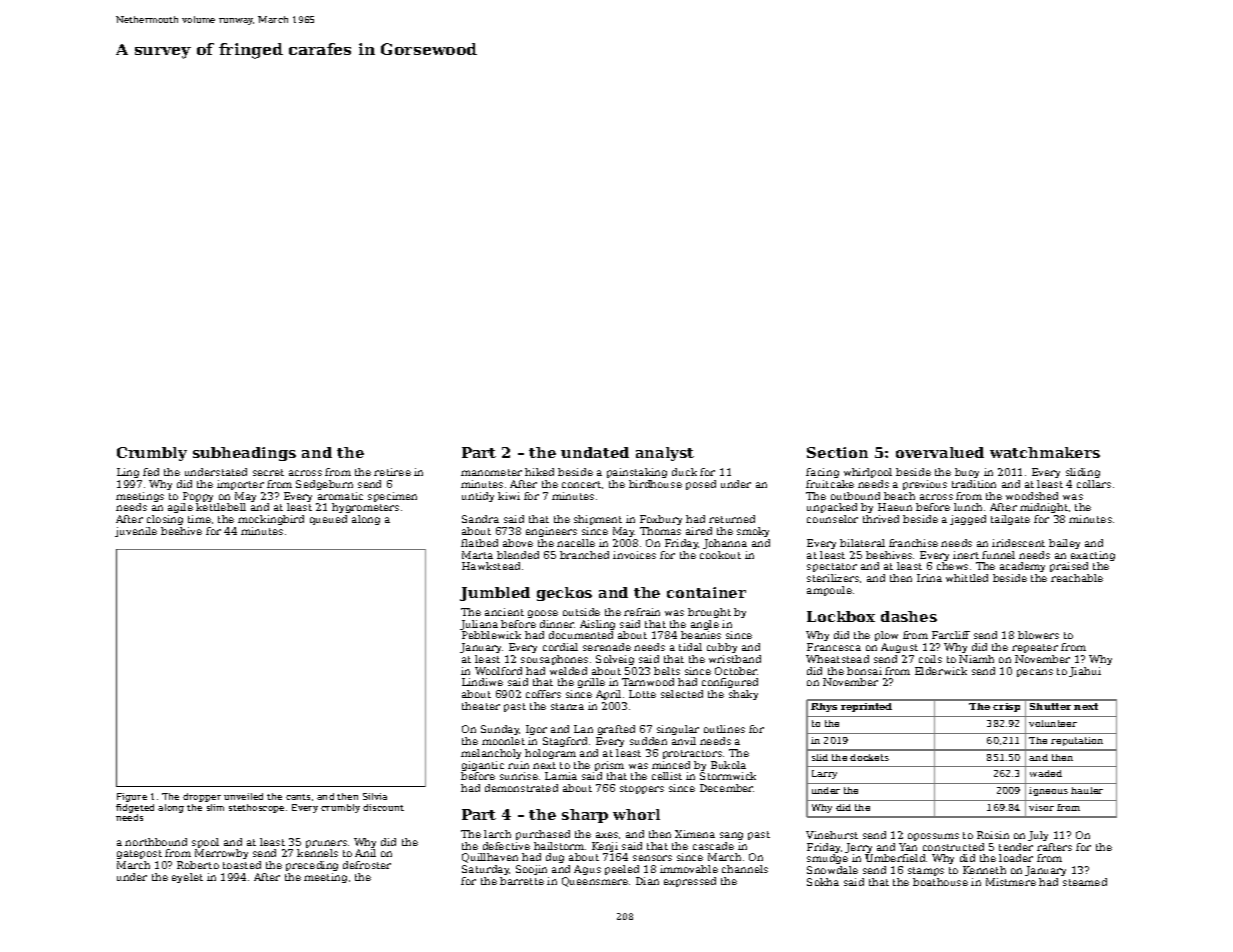 Image resolution: width=1233 pixels, height=952 pixels. I want to click on reachable, so click(1077, 578).
